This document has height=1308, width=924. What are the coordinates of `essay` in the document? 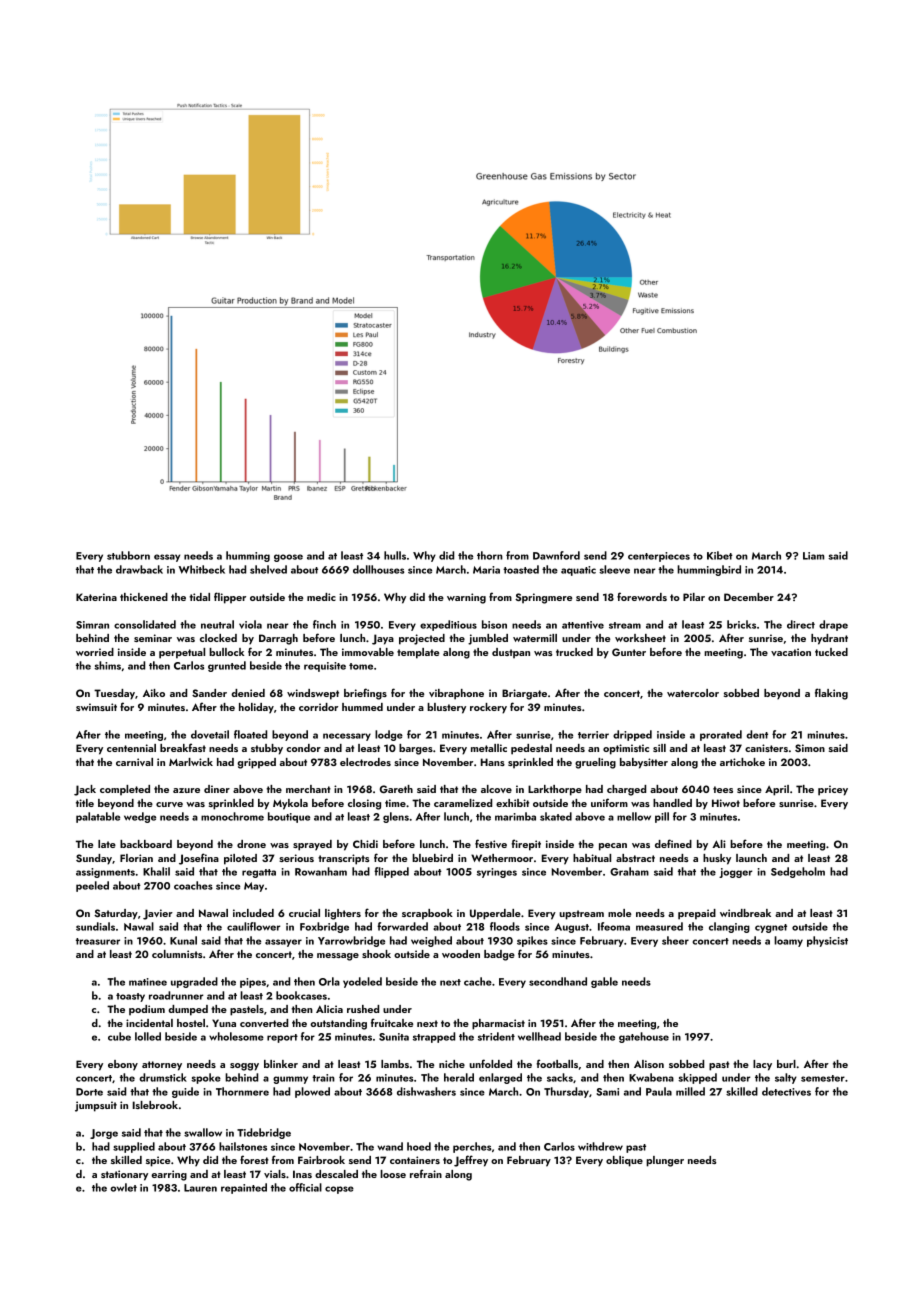 It's located at (167, 558).
